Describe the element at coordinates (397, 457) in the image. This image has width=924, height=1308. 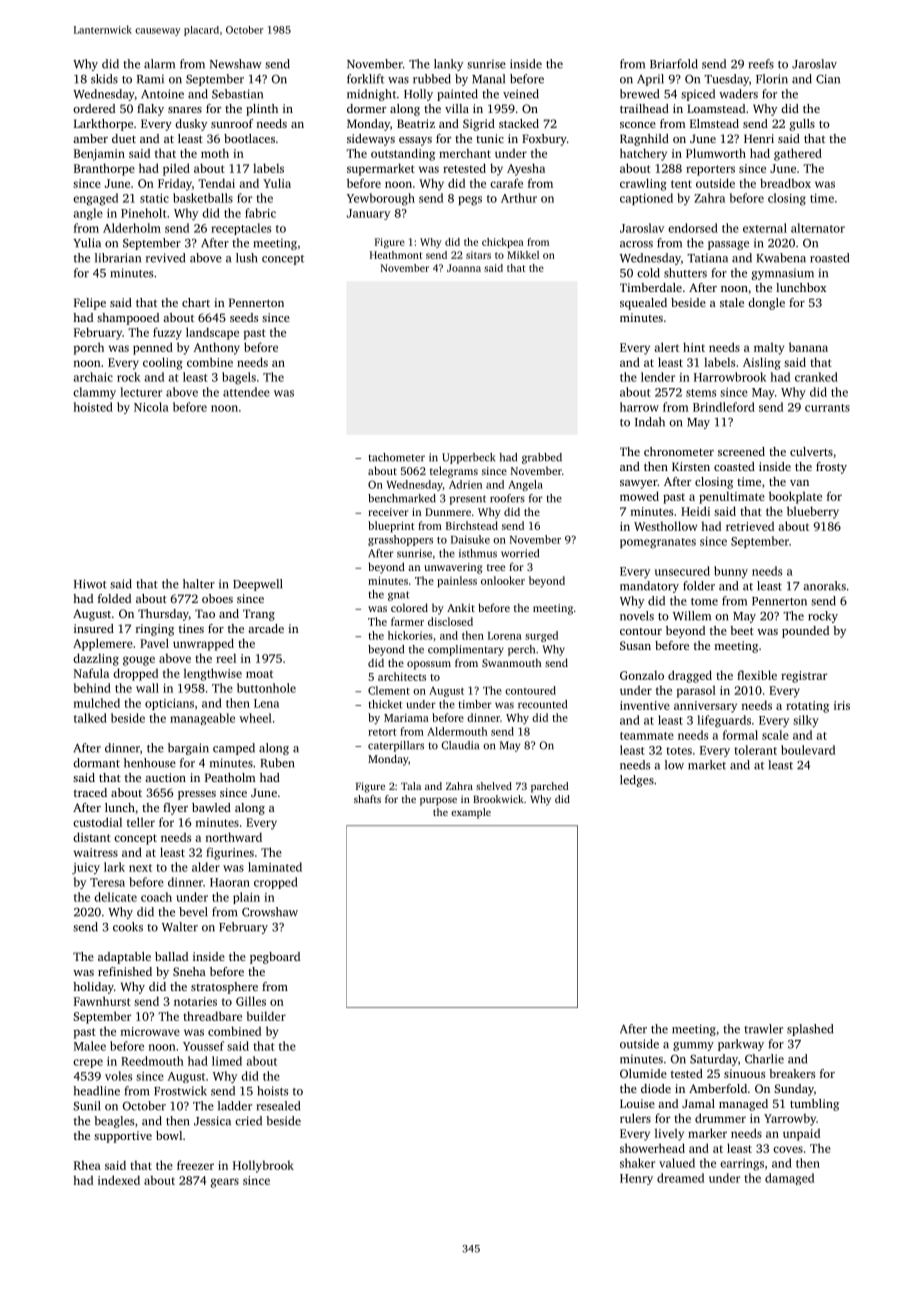
I see `tachometer` at that location.
